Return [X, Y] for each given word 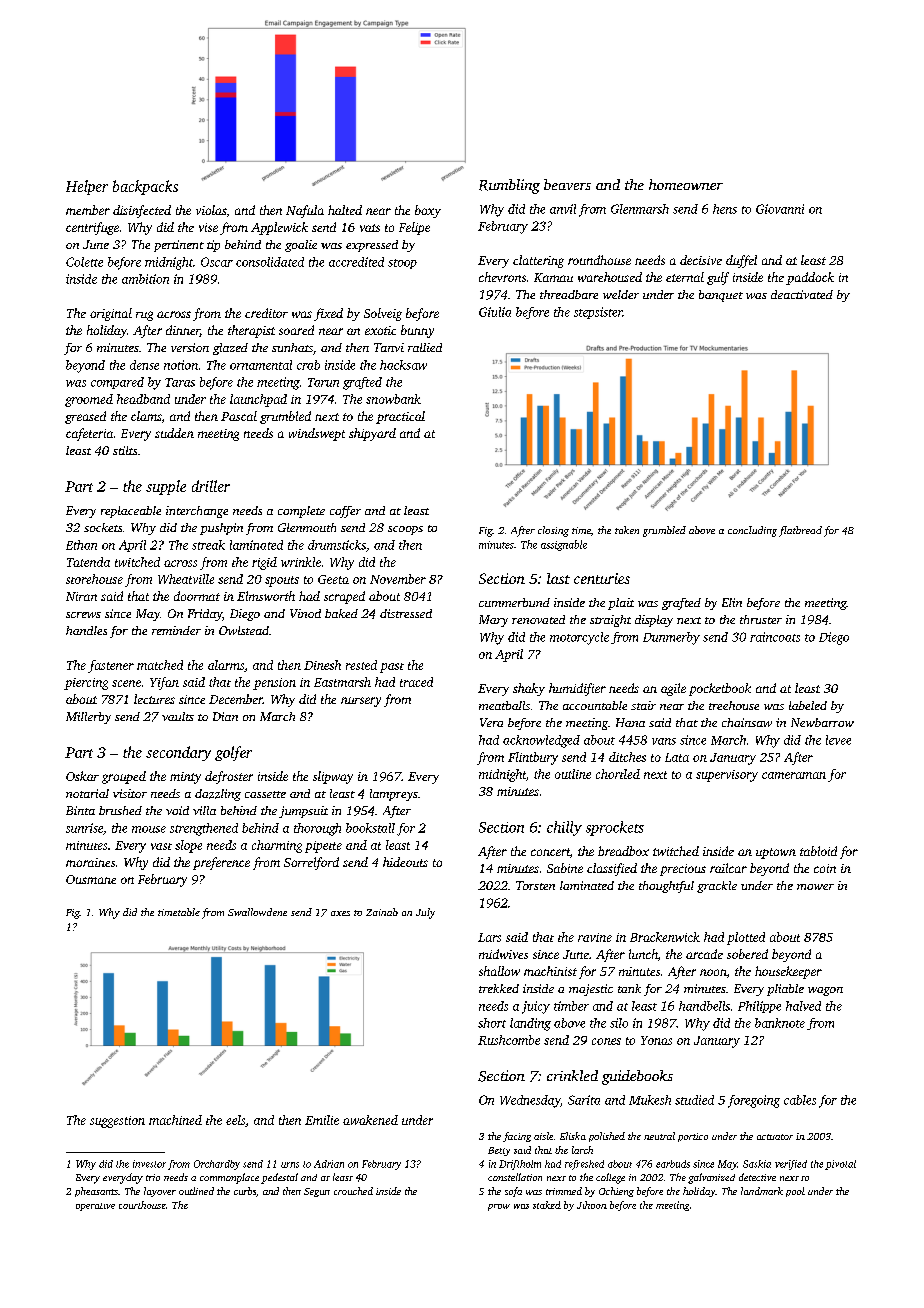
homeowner [686, 184]
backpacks [145, 187]
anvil [563, 209]
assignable [564, 545]
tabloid [818, 851]
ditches [627, 757]
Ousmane [91, 879]
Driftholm [520, 1165]
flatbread [800, 531]
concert [550, 852]
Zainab [382, 912]
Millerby [88, 718]
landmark [762, 1191]
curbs [245, 1191]
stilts [125, 450]
